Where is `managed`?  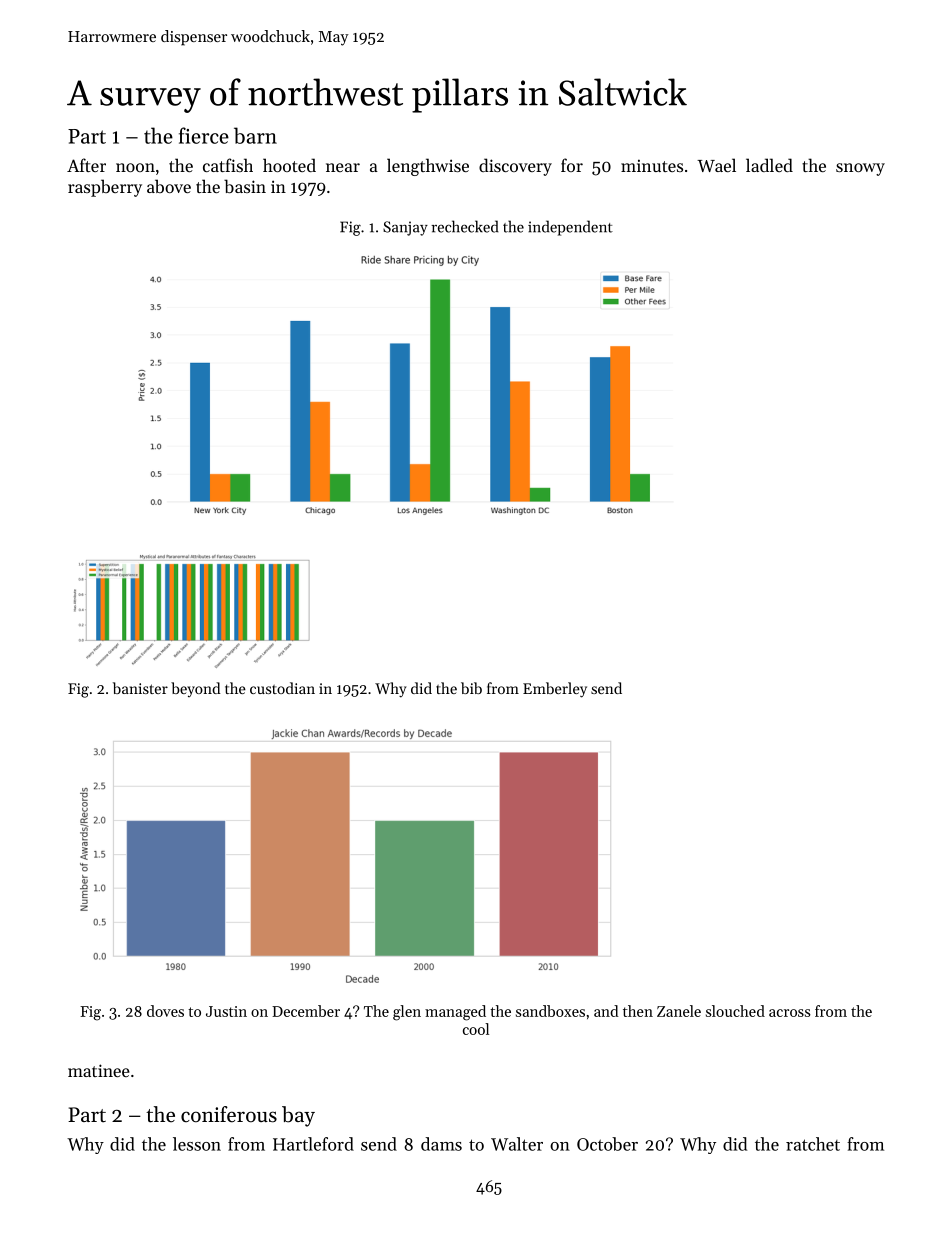
managed is located at coordinates (455, 1013).
